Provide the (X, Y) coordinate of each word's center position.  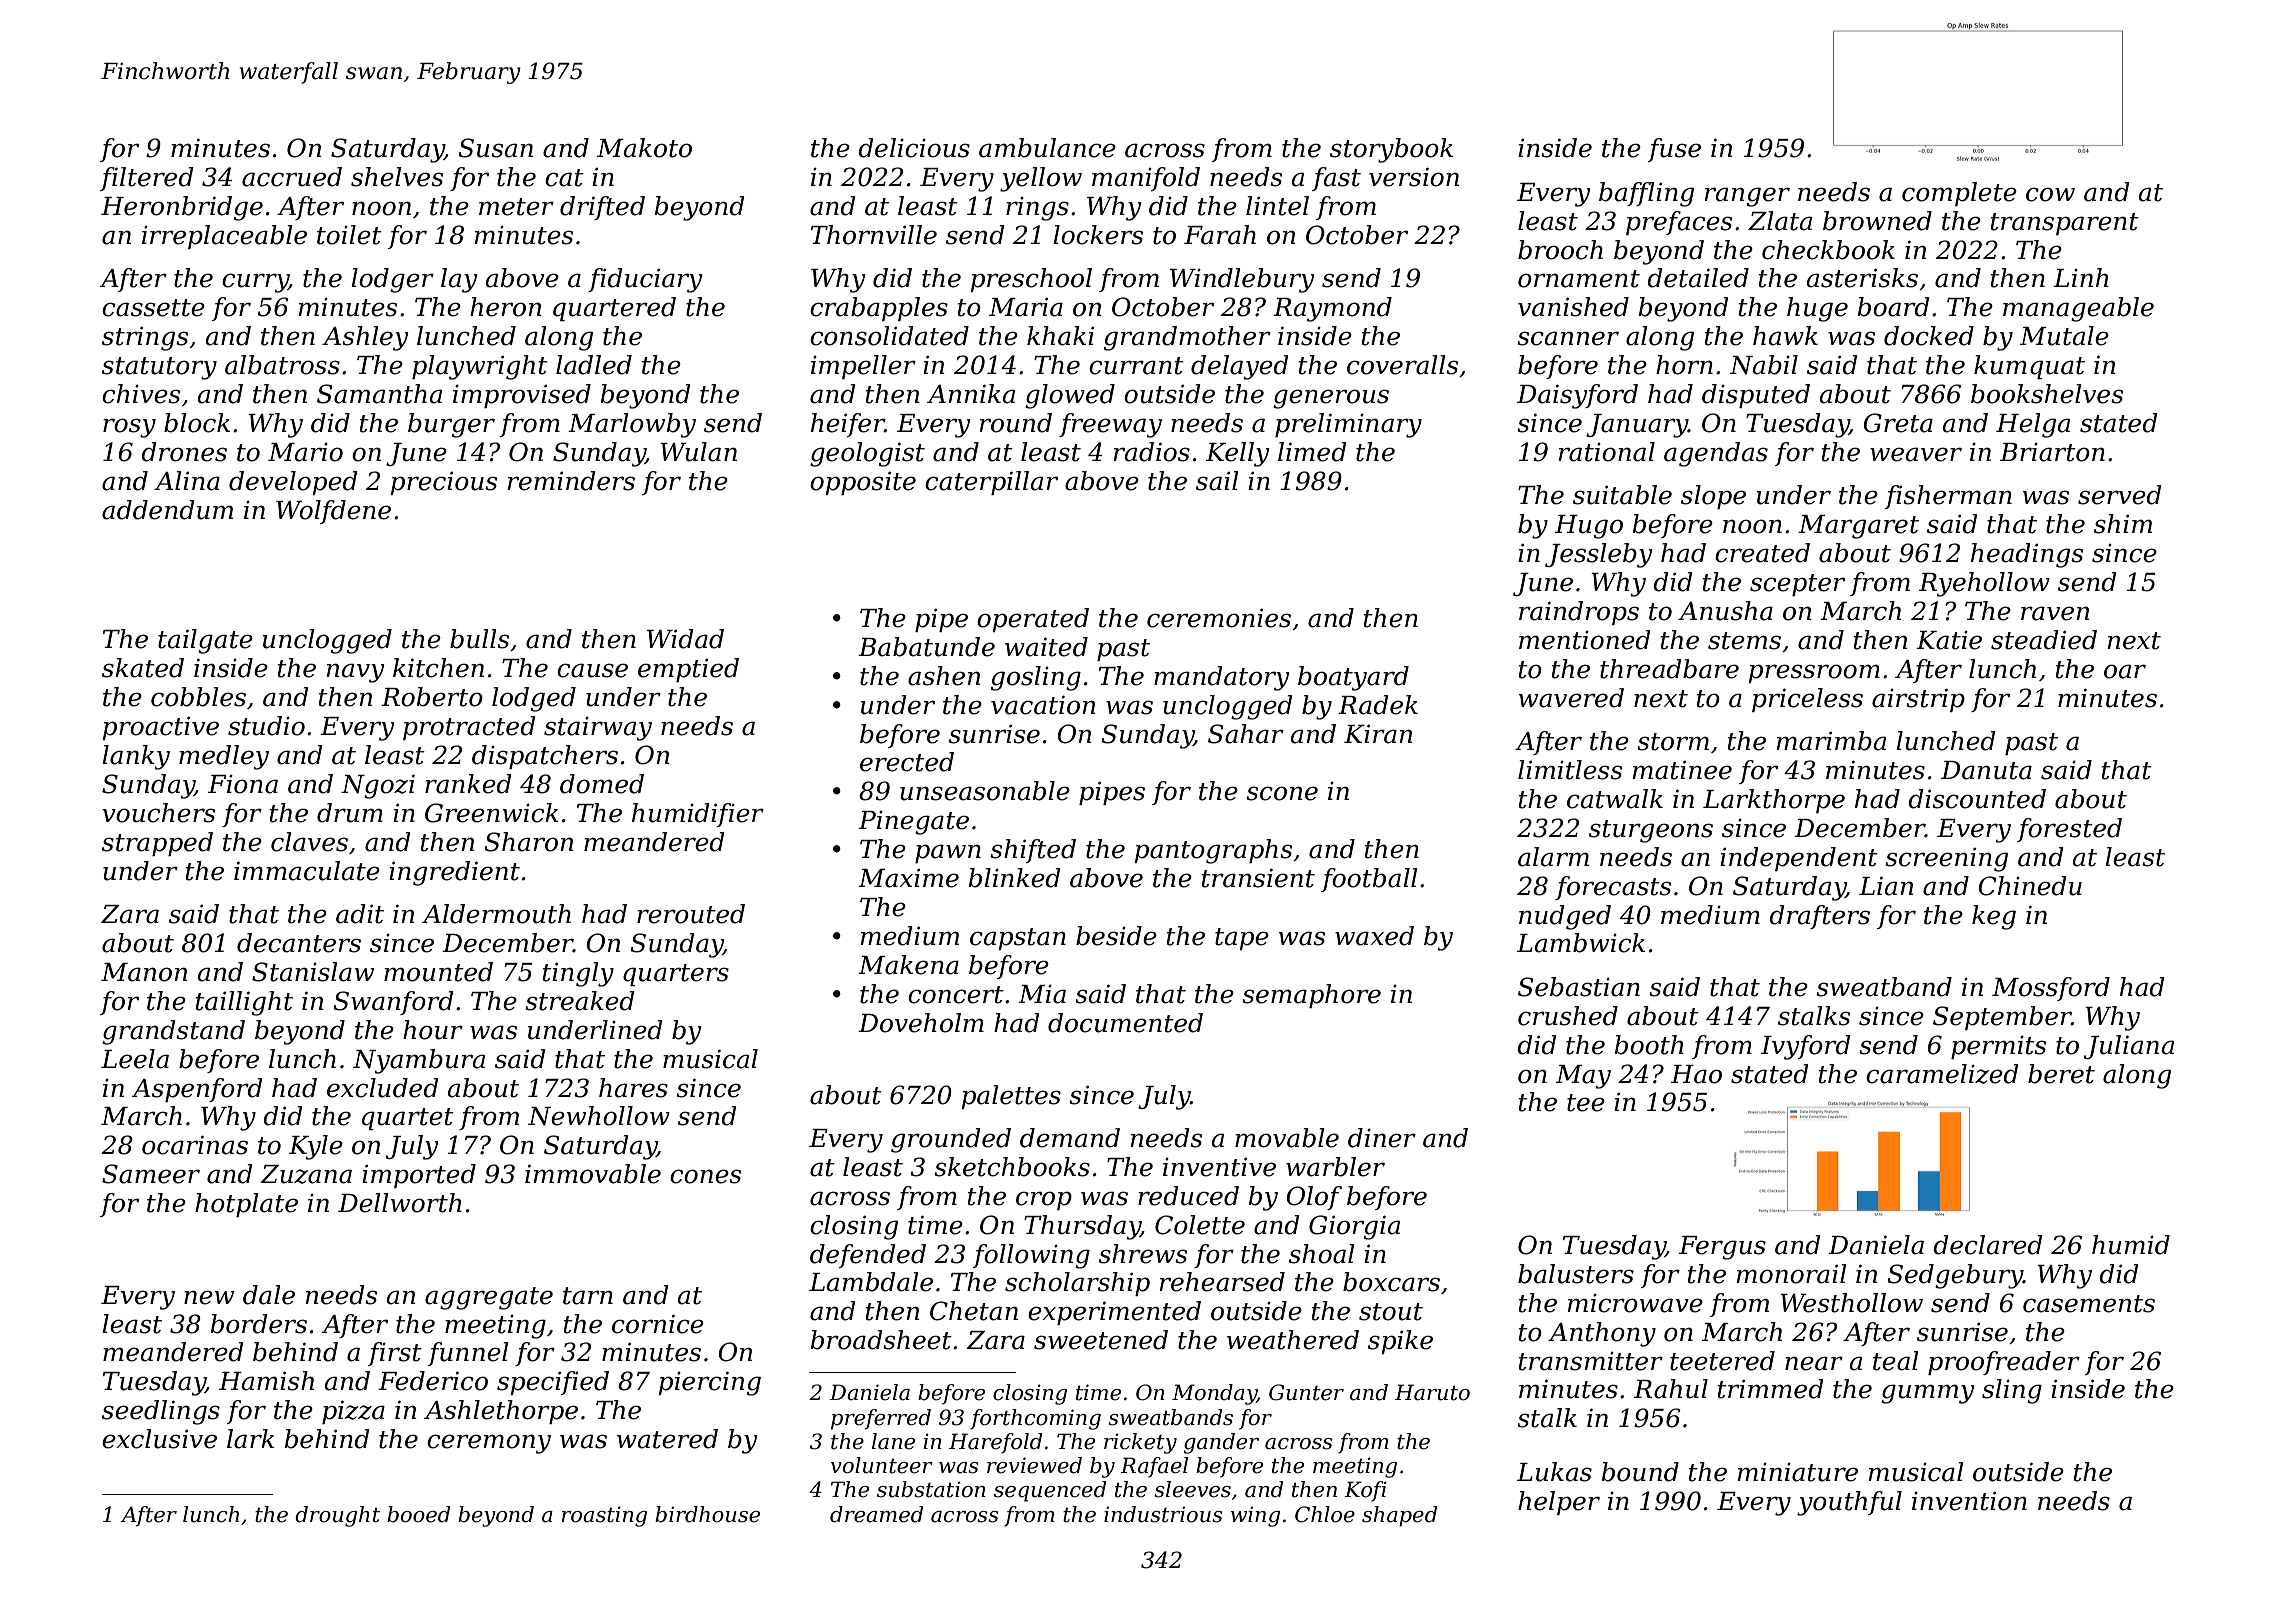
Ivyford (1806, 1047)
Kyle (316, 1147)
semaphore (1311, 996)
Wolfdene (333, 512)
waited (1046, 647)
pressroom (1814, 673)
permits (1998, 1047)
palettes (1011, 1097)
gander (1221, 1443)
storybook (1391, 150)
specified (553, 1383)
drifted (602, 208)
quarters (676, 975)
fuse (1674, 150)
